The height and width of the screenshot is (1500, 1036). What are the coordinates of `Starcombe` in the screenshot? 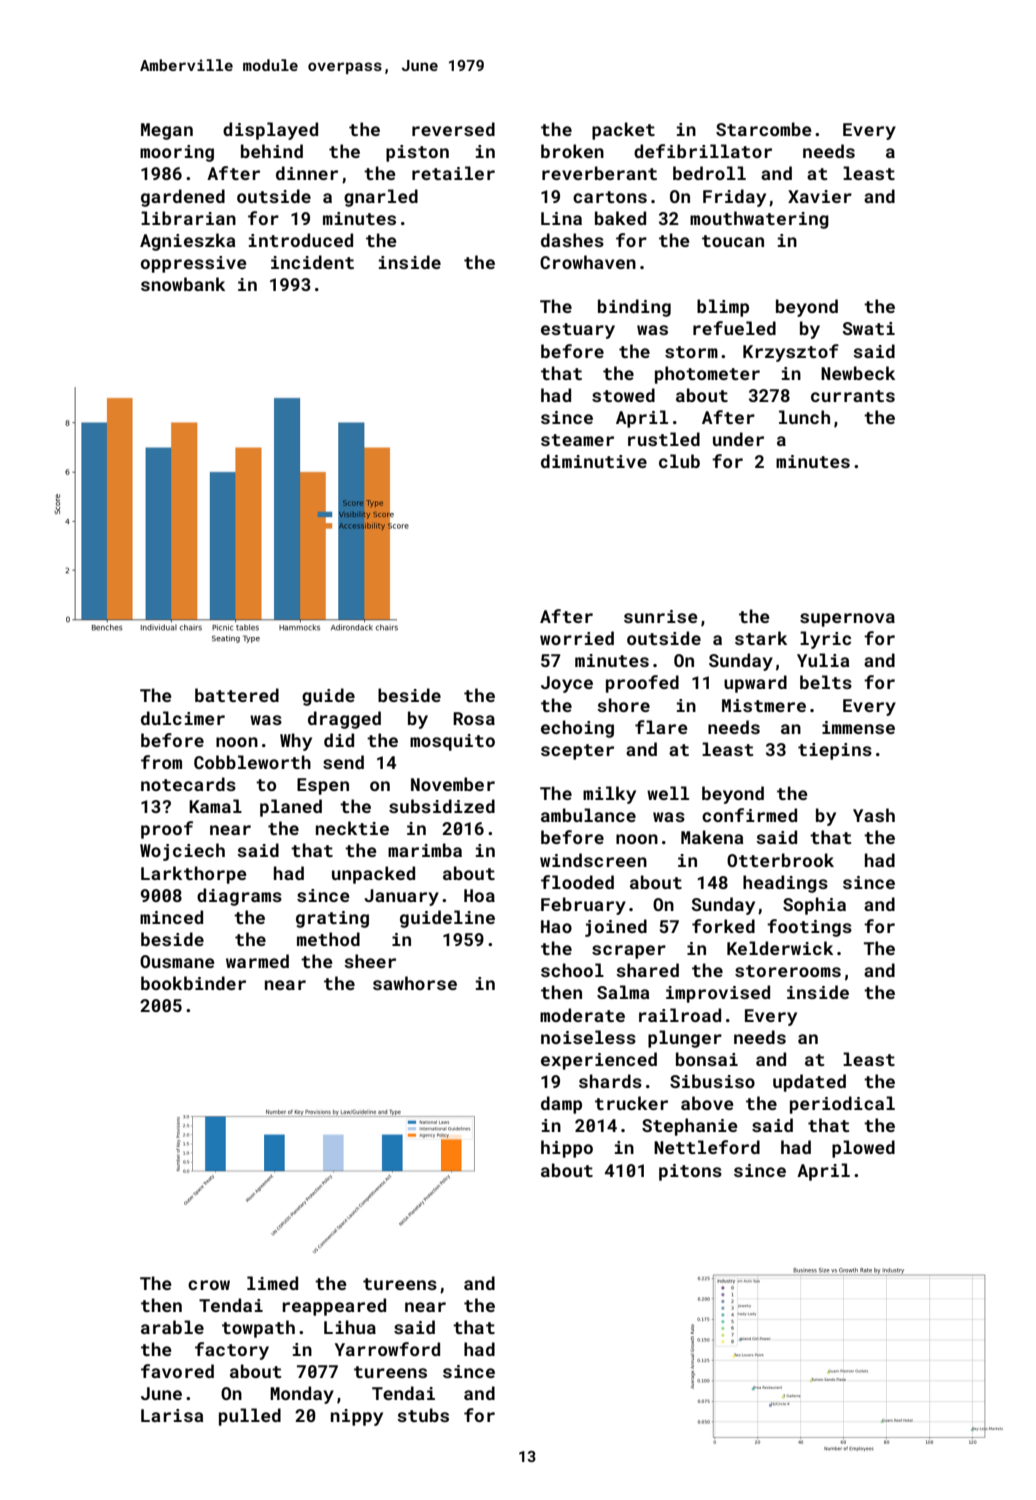 It's located at (764, 129).
